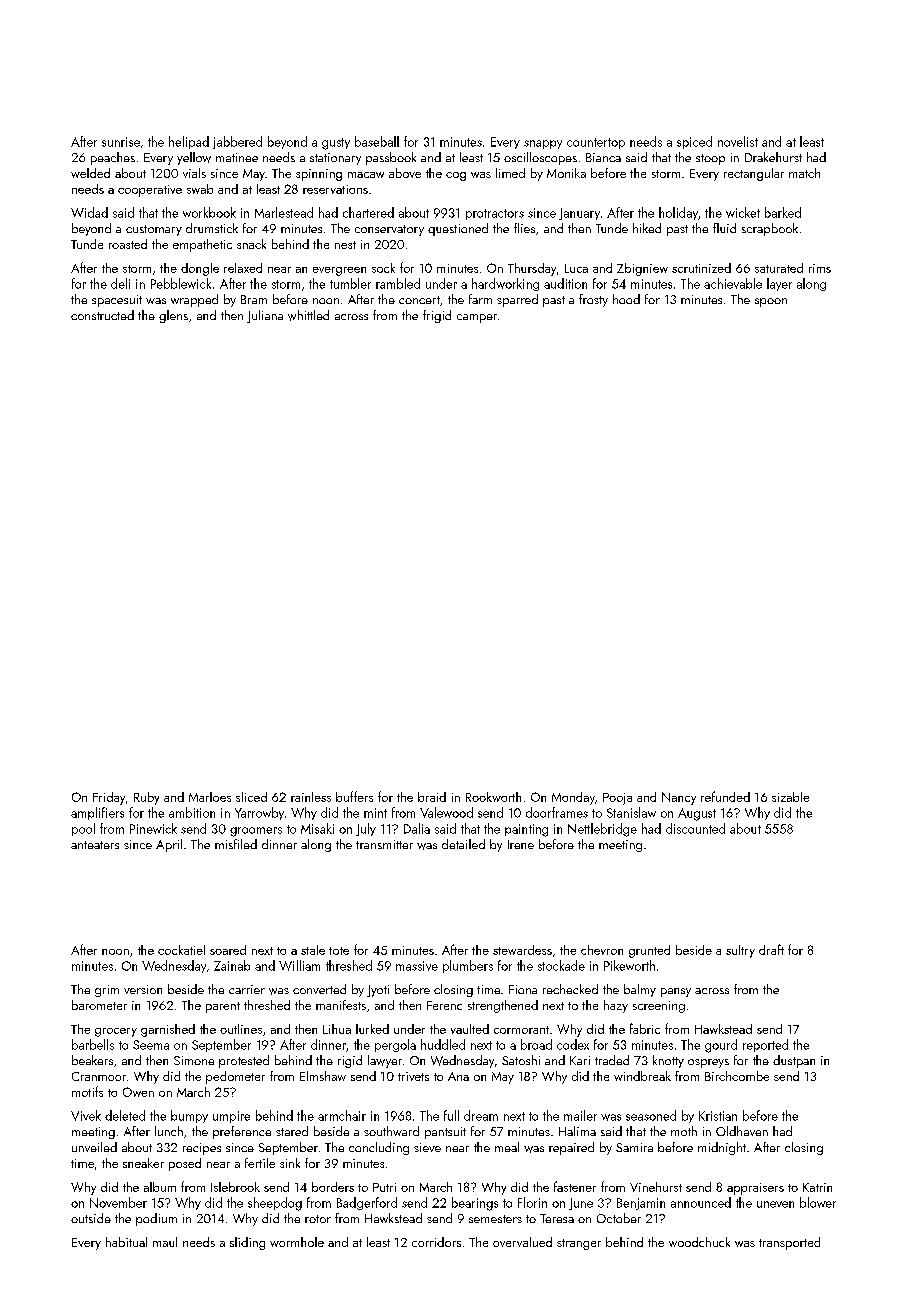 This screenshot has height=1316, width=908. What do you see at coordinates (121, 142) in the screenshot?
I see `sunrise` at bounding box center [121, 142].
